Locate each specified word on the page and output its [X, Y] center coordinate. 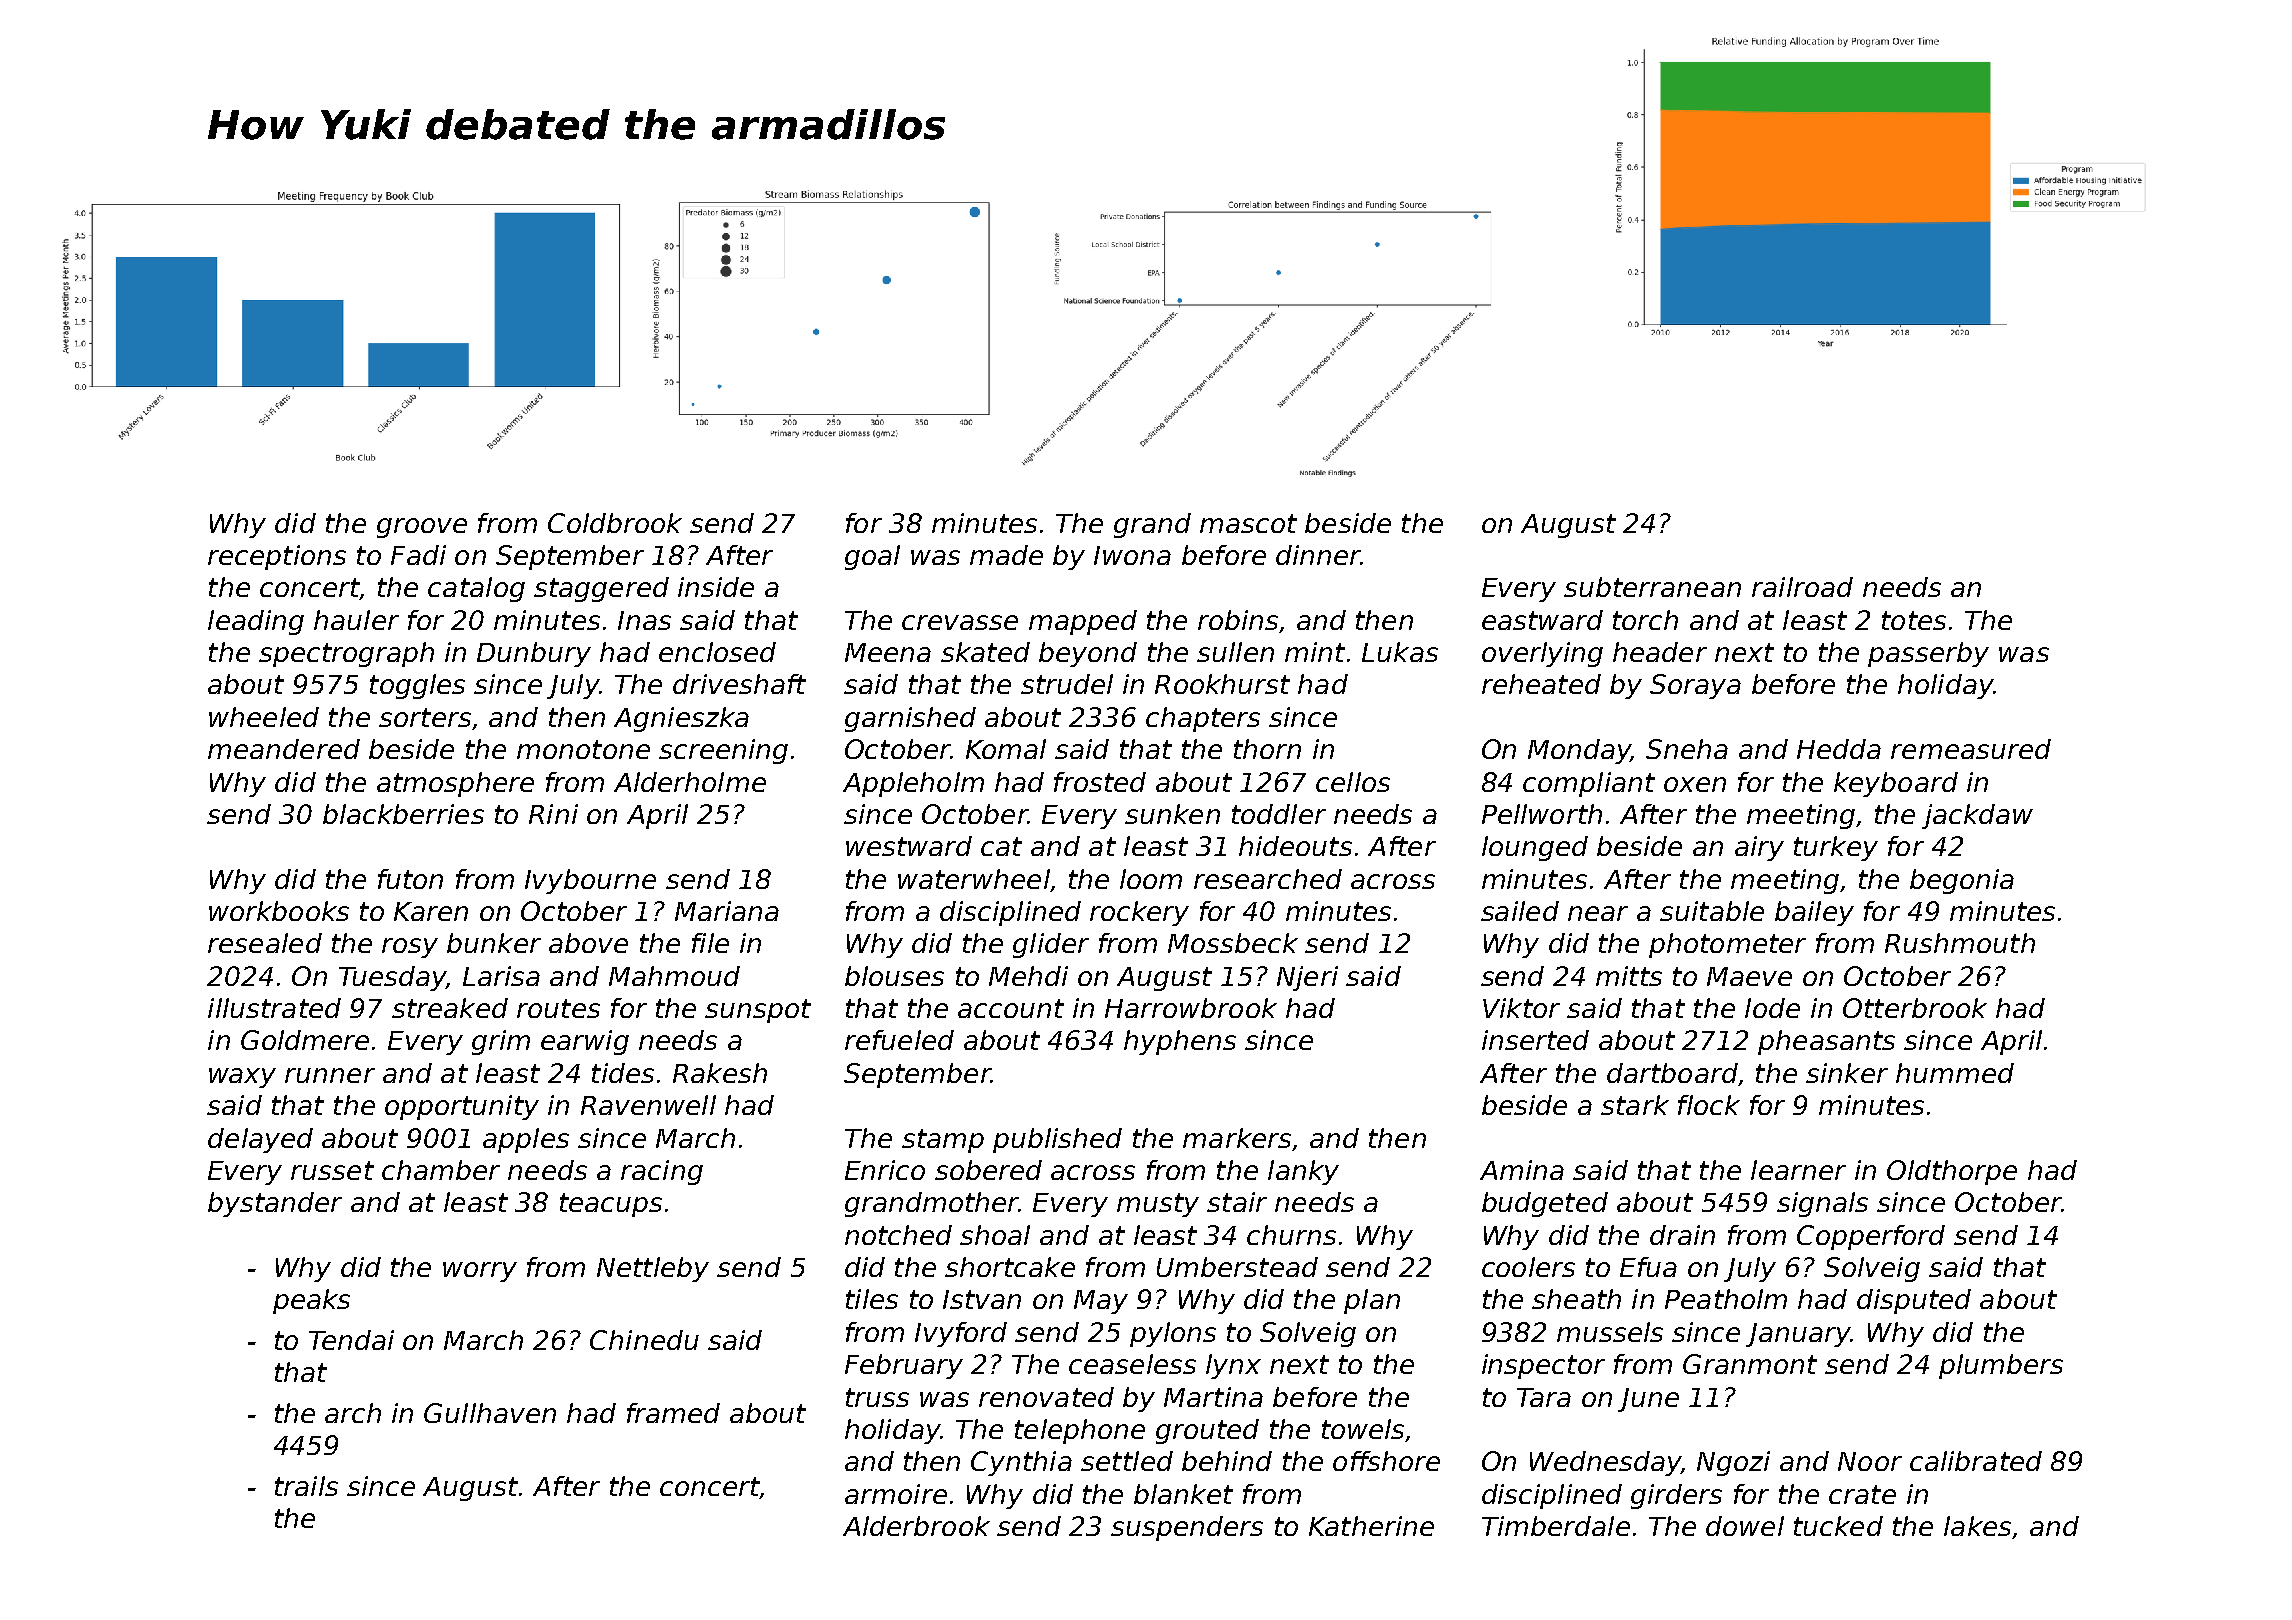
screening [723, 751]
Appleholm [913, 784]
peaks [311, 1301]
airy [1759, 848]
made [1006, 555]
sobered [988, 1170]
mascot [1248, 523]
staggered [601, 589]
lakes [1977, 1526]
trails [306, 1486]
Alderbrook [916, 1526]
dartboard [1672, 1073]
